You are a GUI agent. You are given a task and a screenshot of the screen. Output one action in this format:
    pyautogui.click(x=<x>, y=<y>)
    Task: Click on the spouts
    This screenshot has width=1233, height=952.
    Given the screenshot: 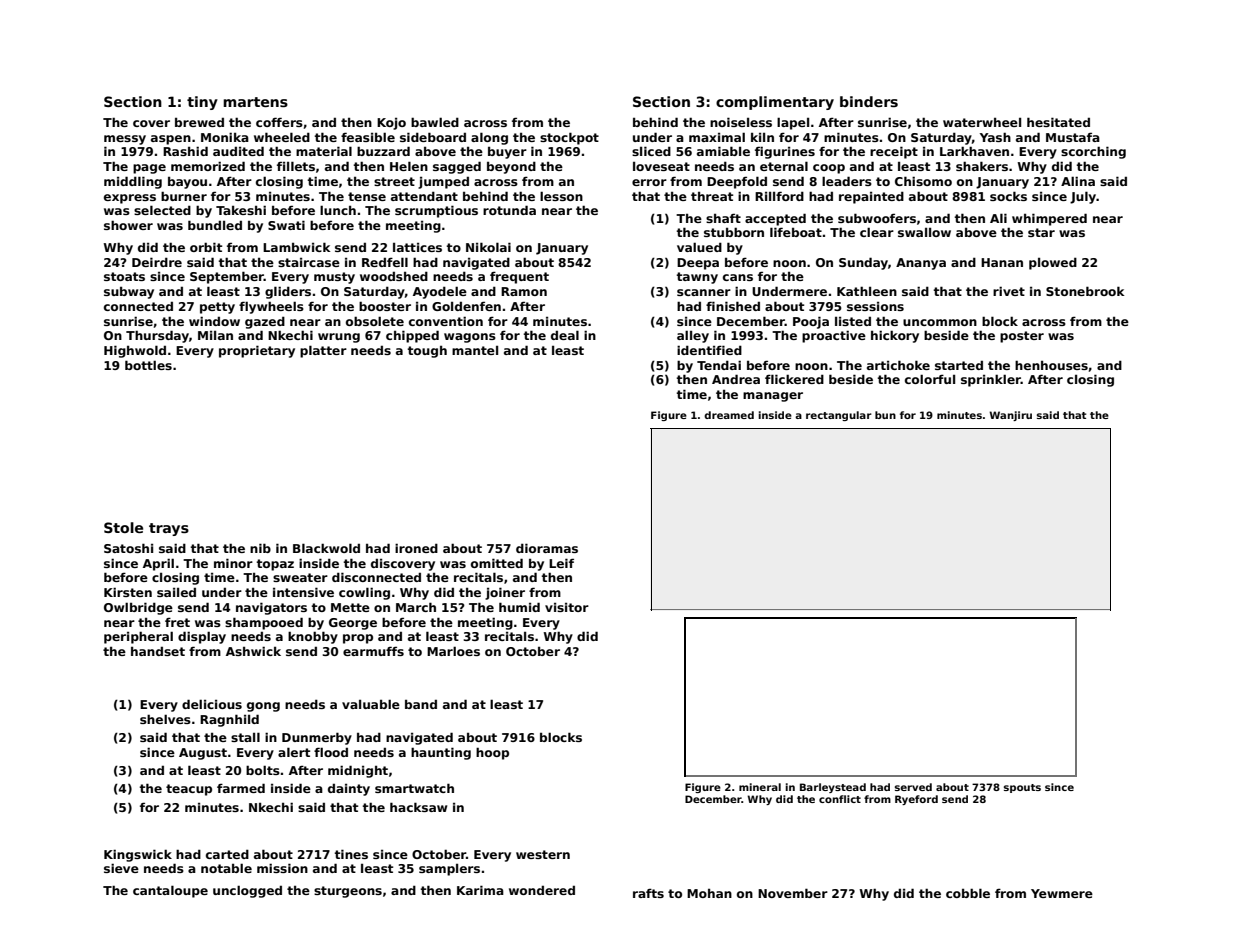 What is the action you would take?
    pyautogui.click(x=1022, y=788)
